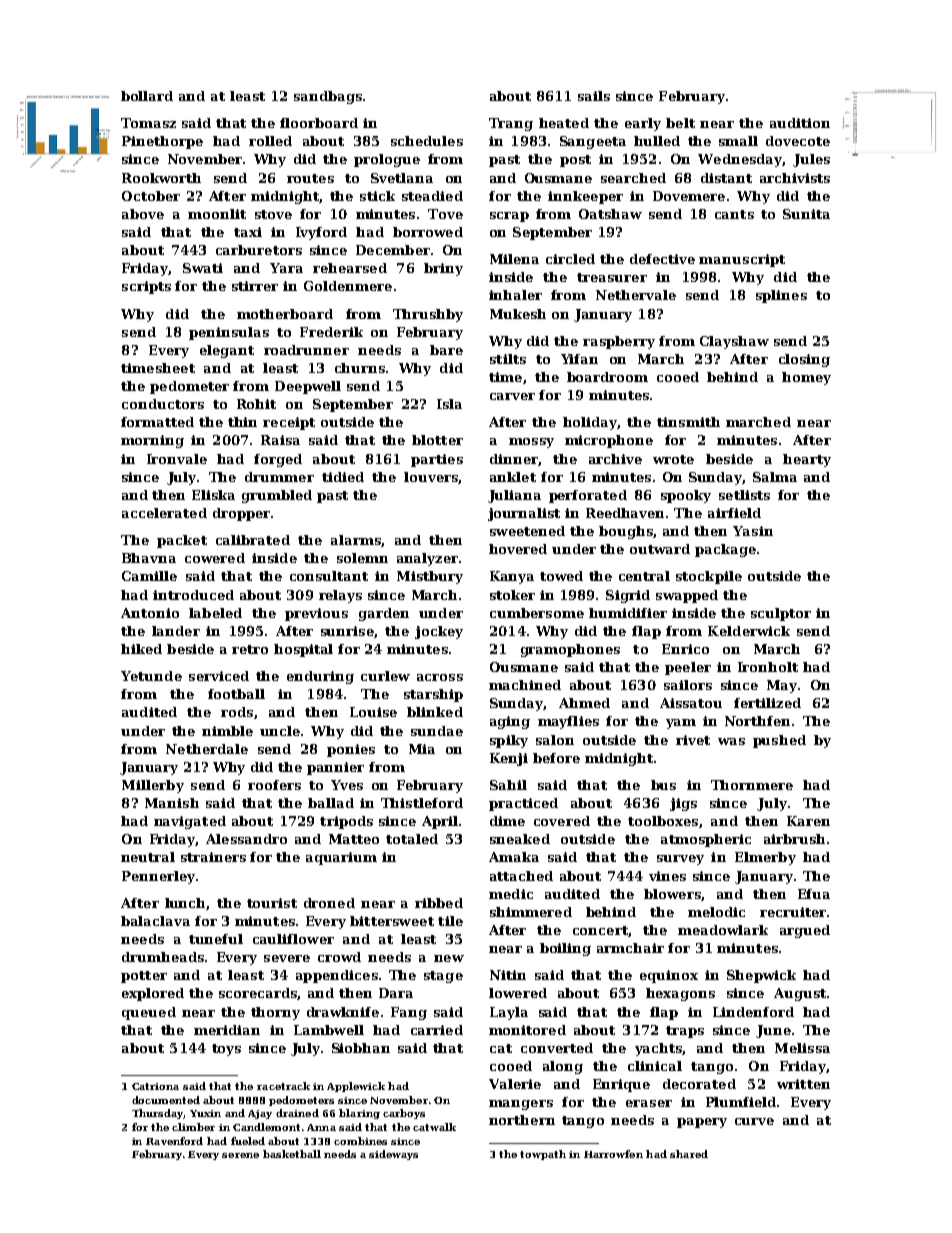 The image size is (952, 1233). I want to click on basketball, so click(292, 1154).
